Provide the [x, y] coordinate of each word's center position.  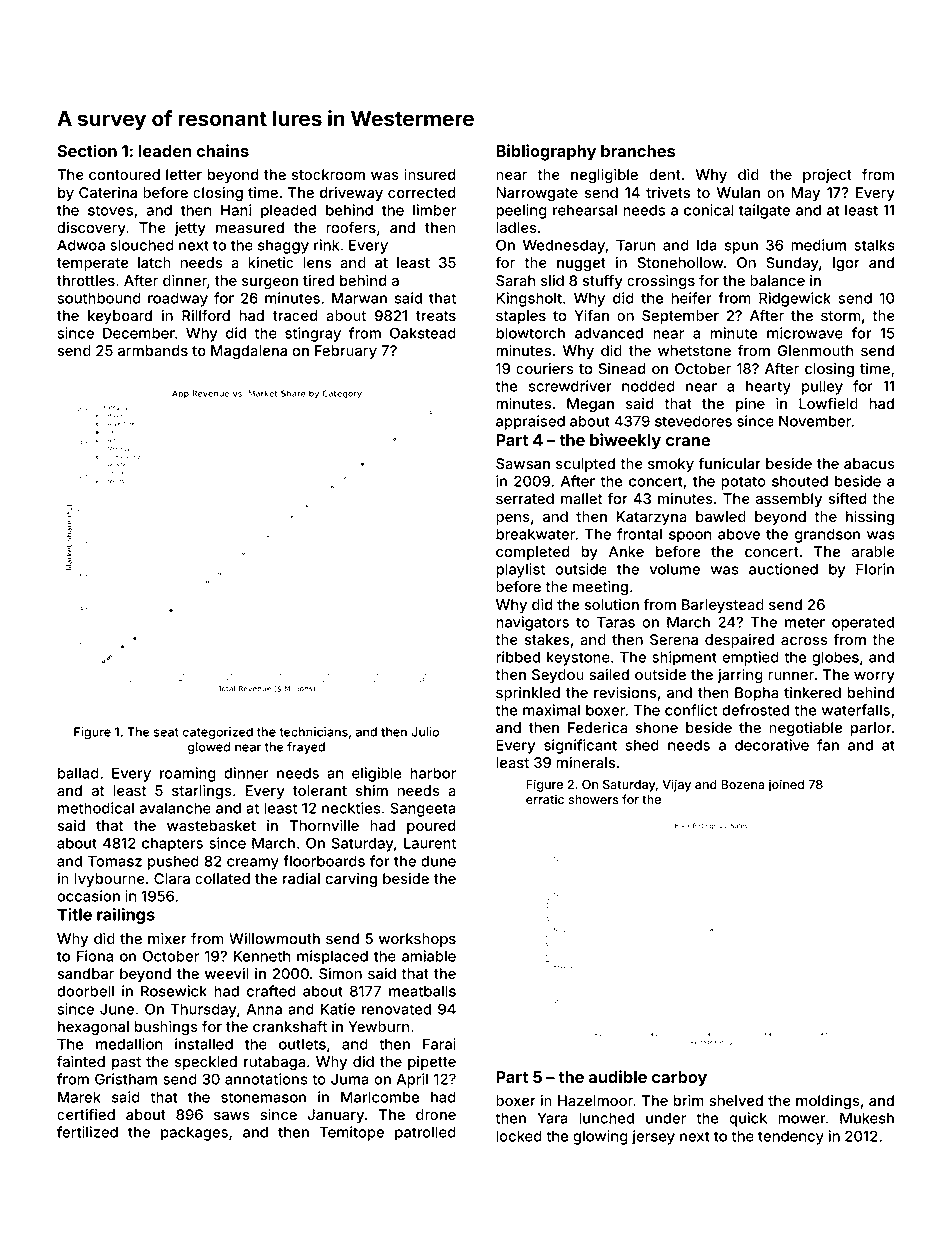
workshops [417, 940]
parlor [871, 729]
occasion [88, 896]
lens [317, 262]
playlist [520, 570]
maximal [551, 710]
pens [513, 519]
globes [835, 658]
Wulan [738, 192]
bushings [166, 1028]
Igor [846, 264]
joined [786, 785]
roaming [188, 774]
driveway [351, 194]
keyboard [120, 317]
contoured [124, 174]
